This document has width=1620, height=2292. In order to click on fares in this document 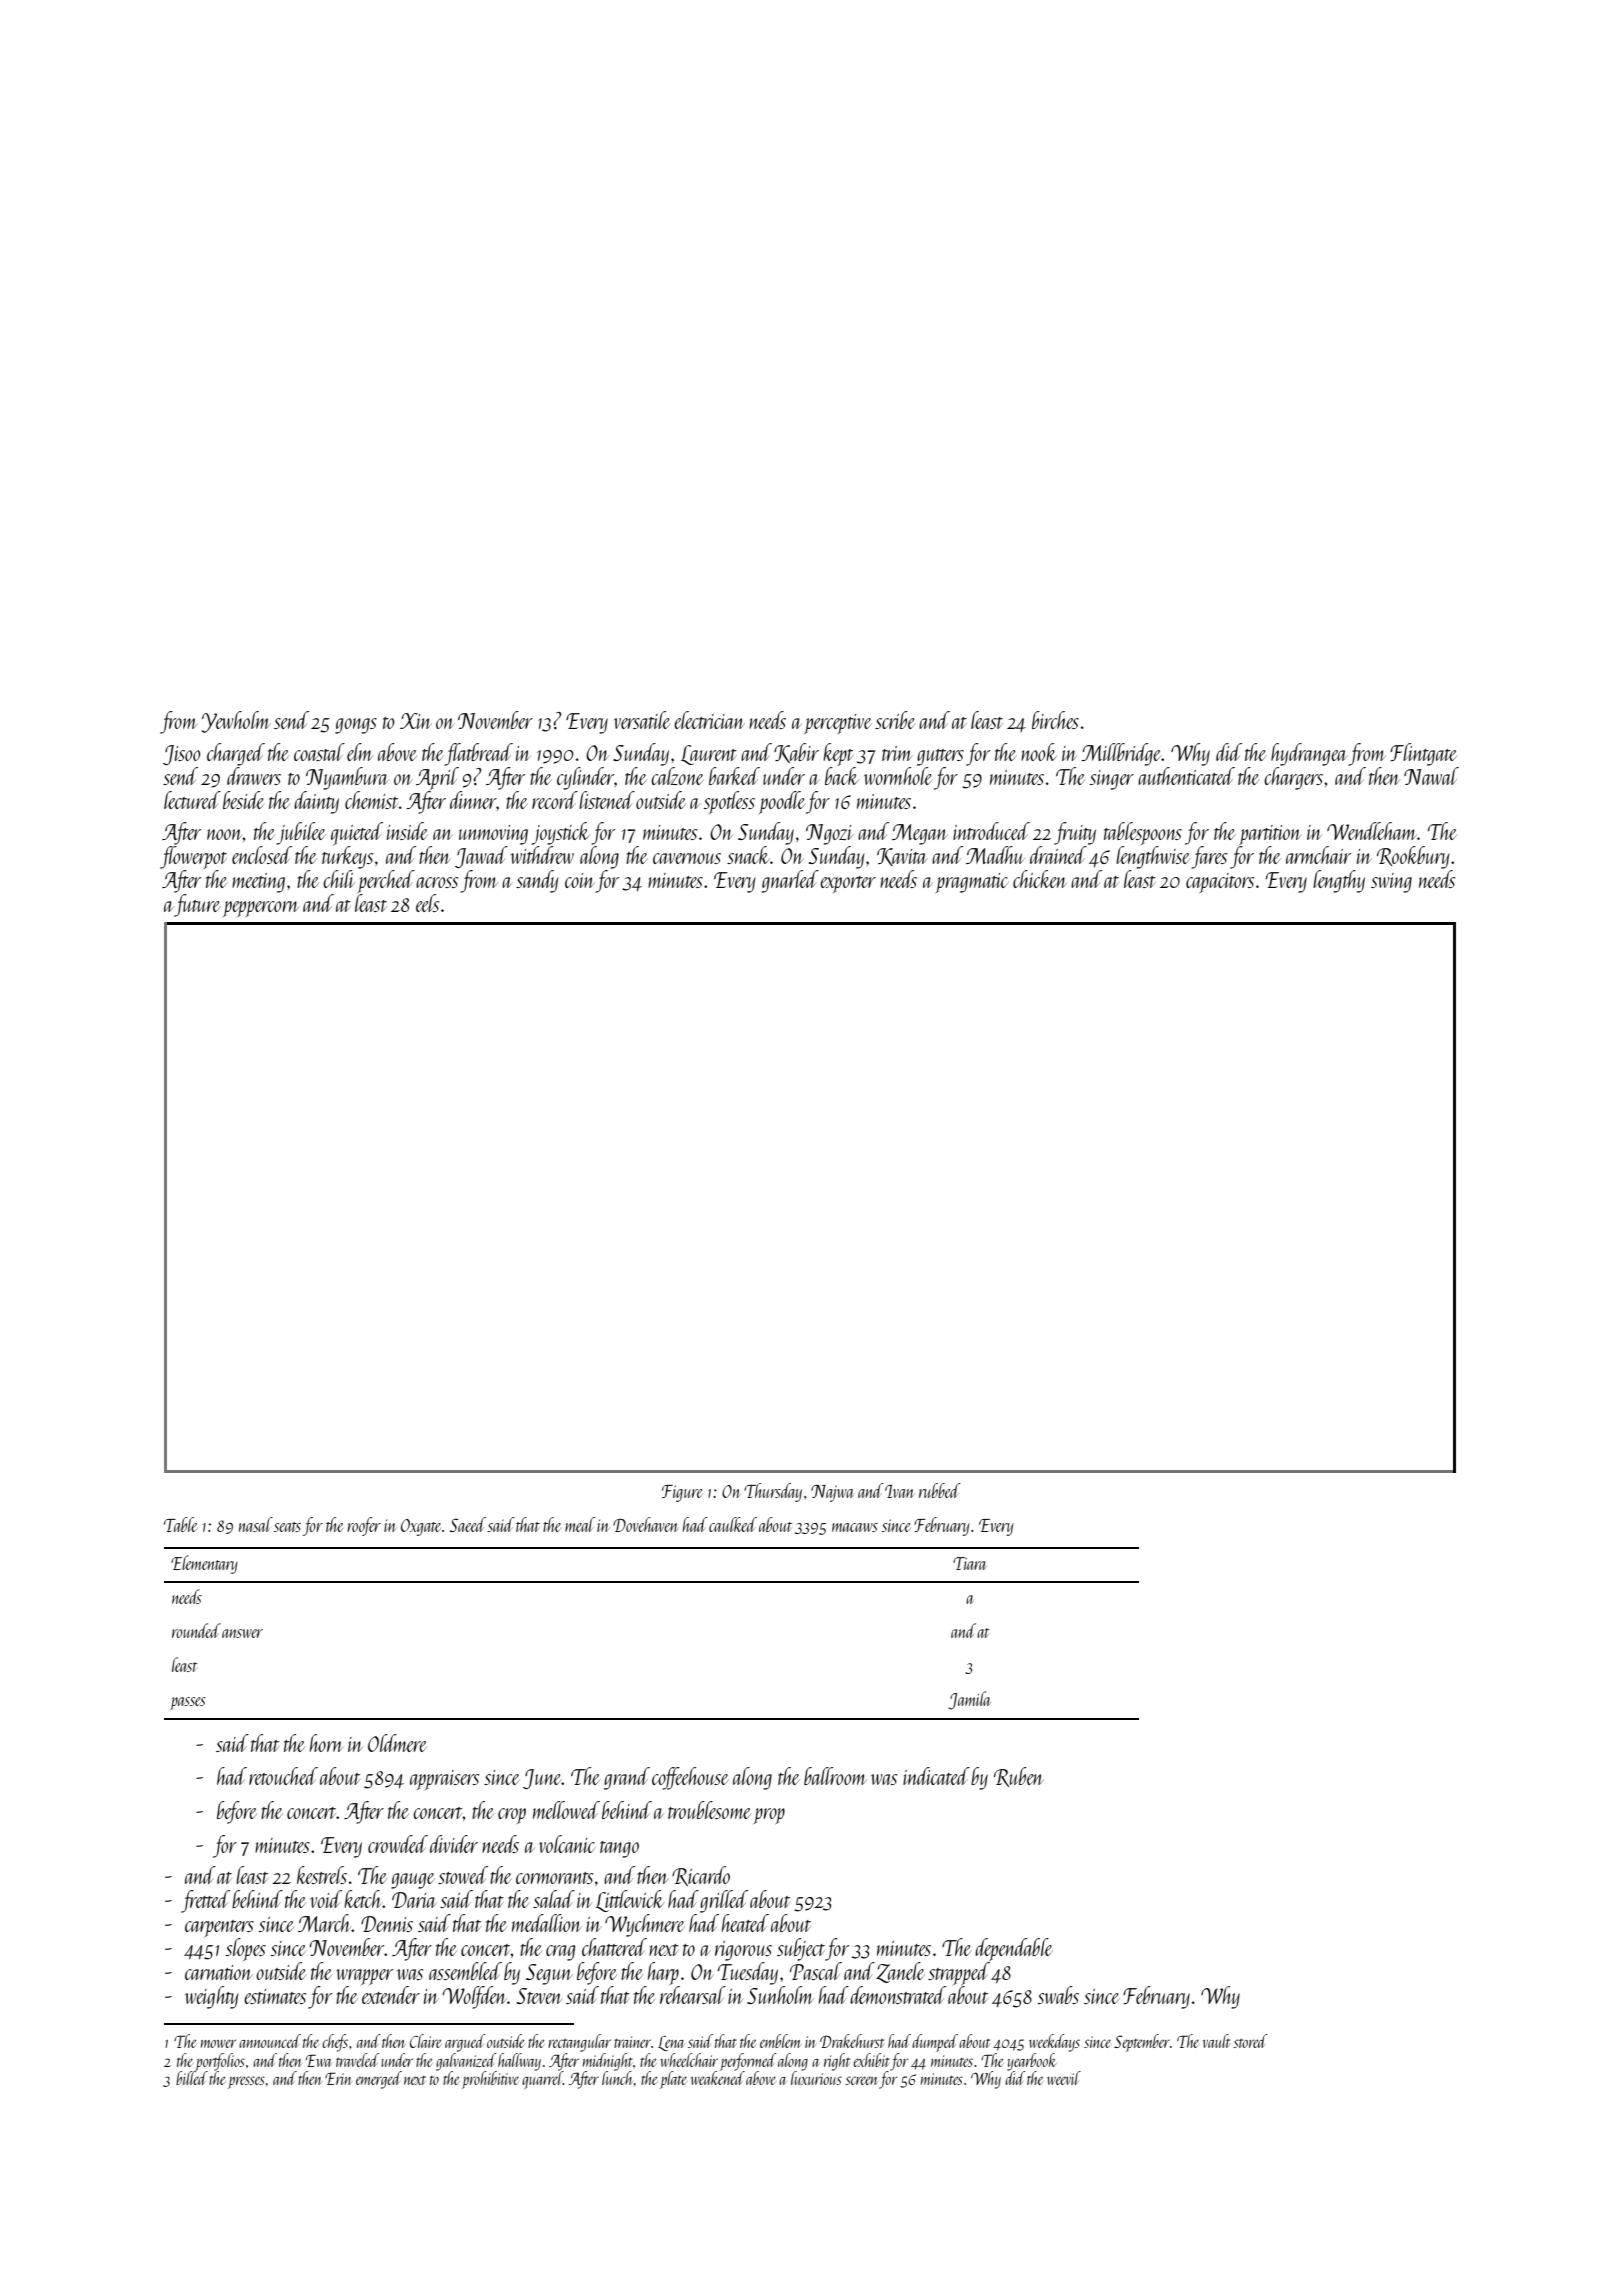, I will do `click(1209, 857)`.
